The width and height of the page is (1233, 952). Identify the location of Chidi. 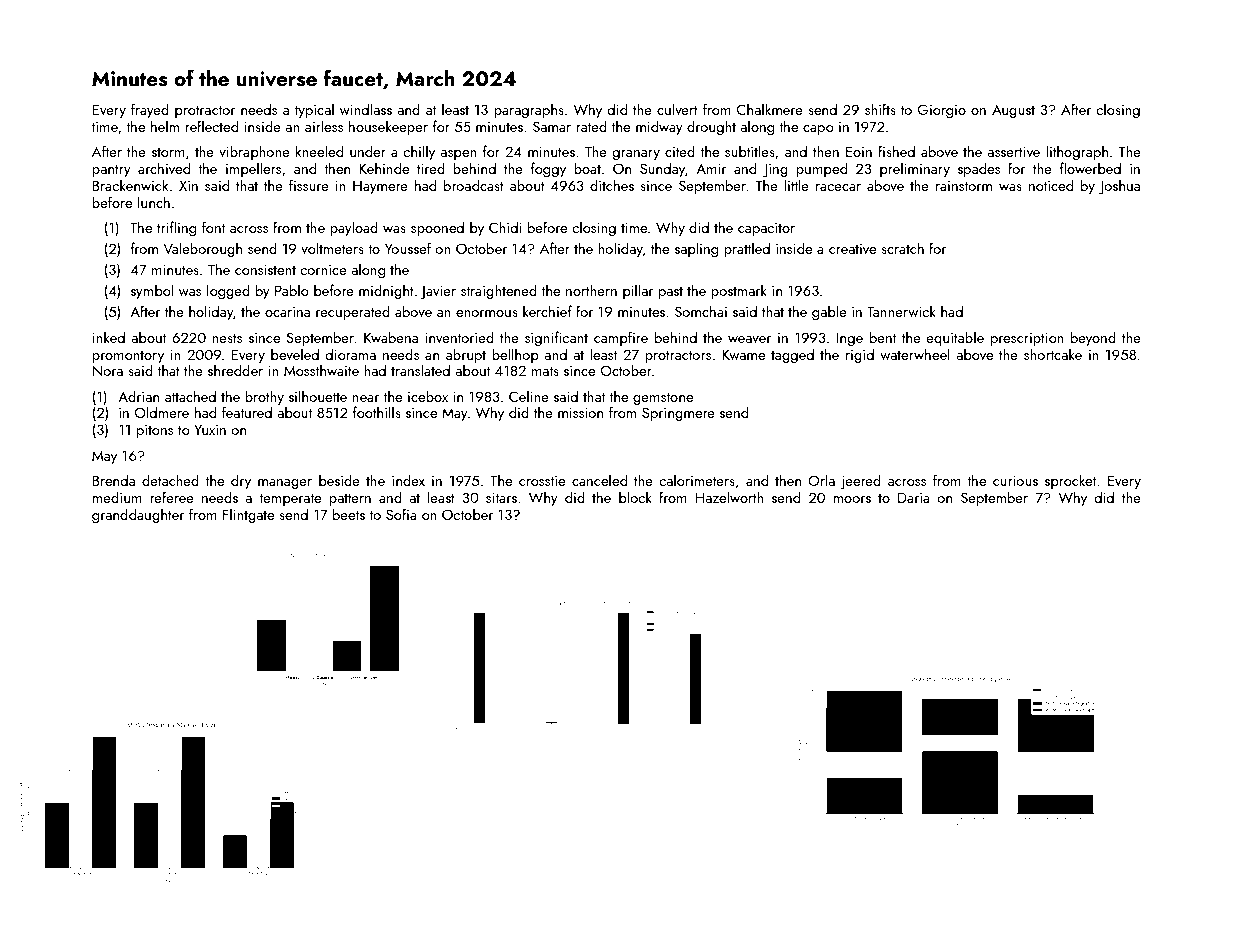
(505, 227).
